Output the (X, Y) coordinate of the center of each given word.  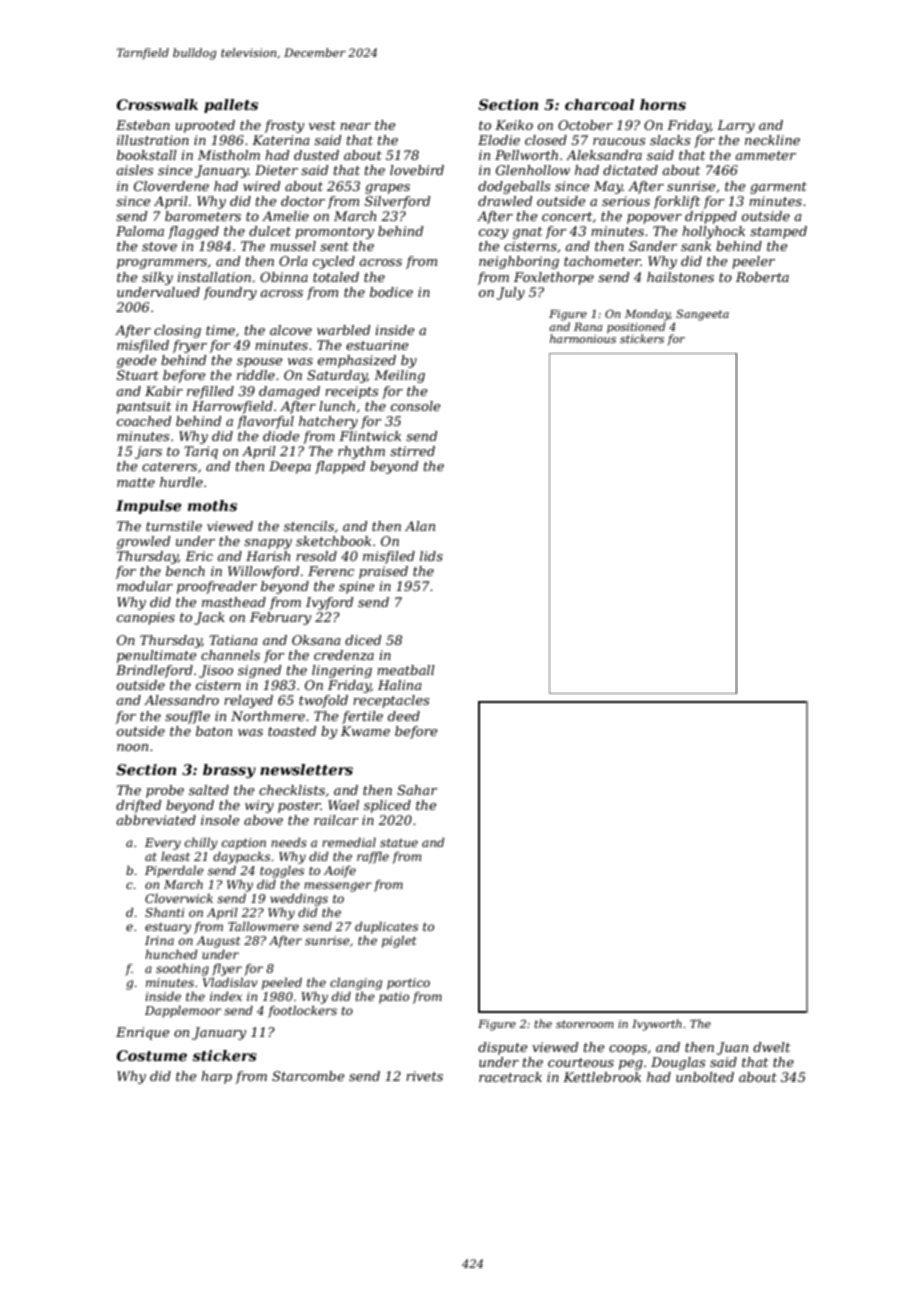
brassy (229, 771)
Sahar (417, 790)
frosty (284, 126)
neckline (772, 140)
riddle (256, 375)
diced (363, 640)
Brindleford (154, 671)
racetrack (510, 1077)
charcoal (599, 104)
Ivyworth (657, 1025)
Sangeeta (702, 315)
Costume (151, 1055)
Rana (588, 327)
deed (404, 716)
